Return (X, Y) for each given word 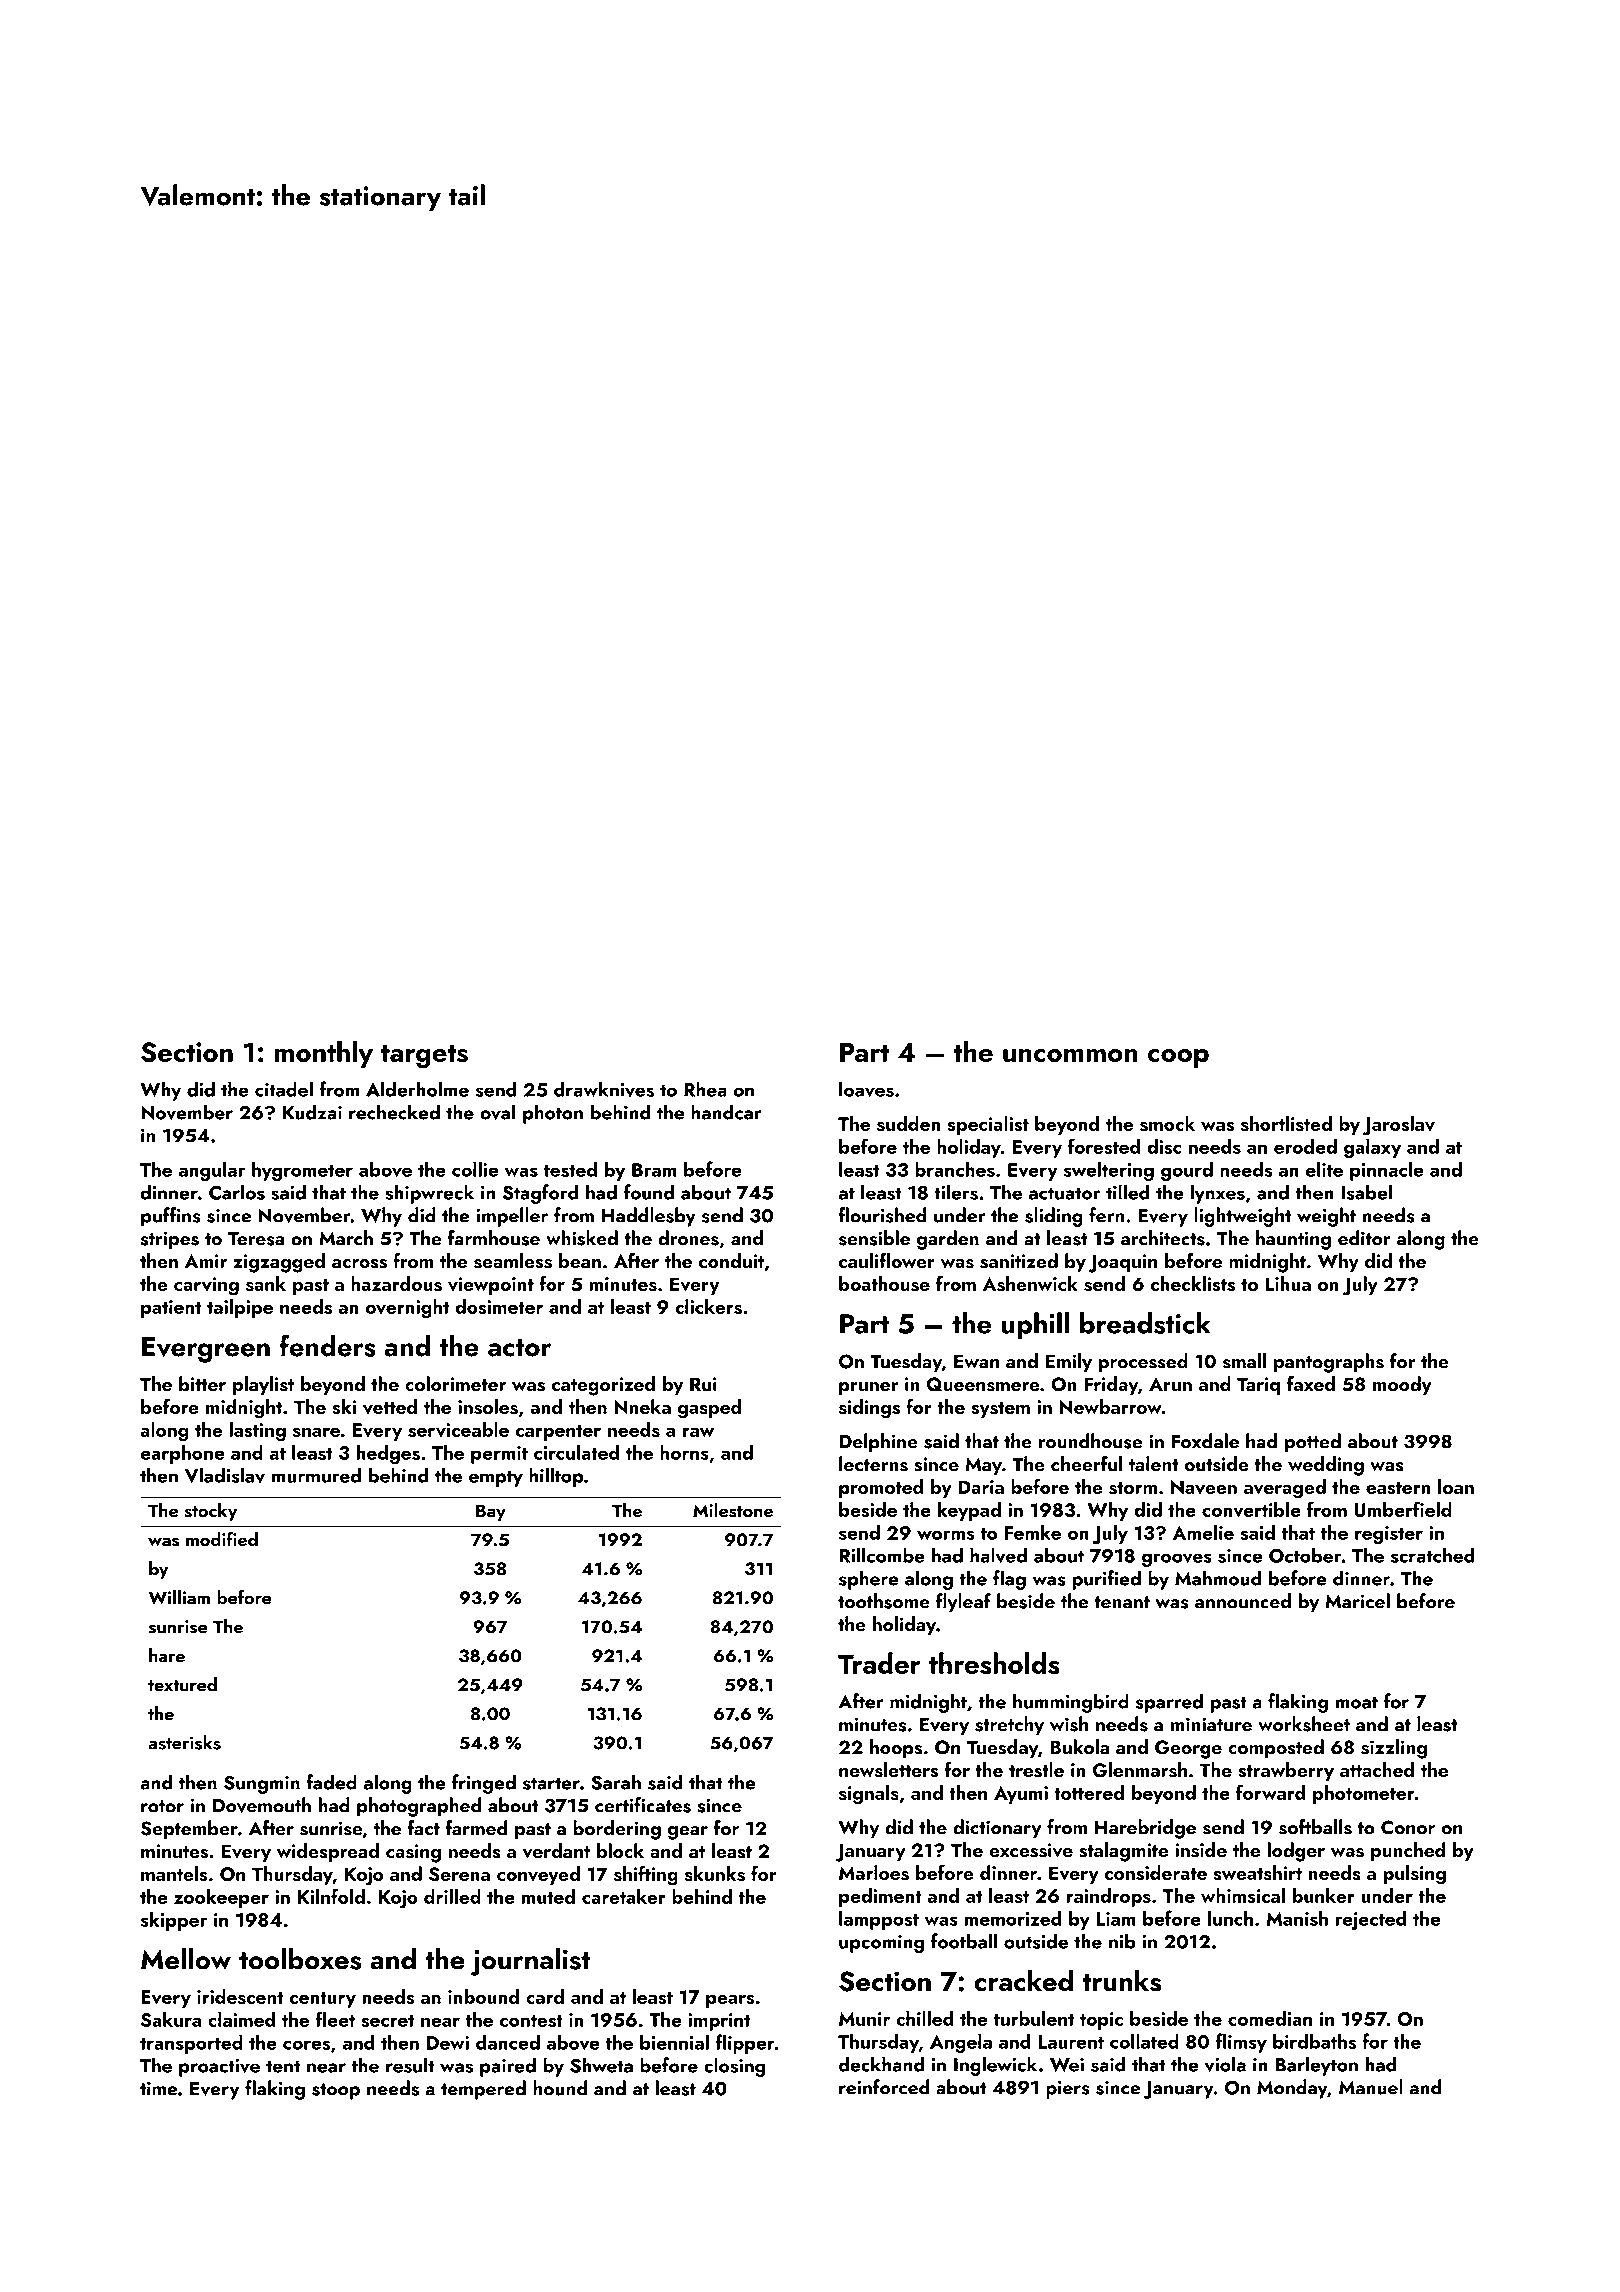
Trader (879, 1663)
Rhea (705, 1089)
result (410, 2065)
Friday (1111, 1385)
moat (1357, 1702)
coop (1178, 1058)
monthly (324, 1054)
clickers (708, 1306)
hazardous (396, 1283)
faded (331, 1782)
